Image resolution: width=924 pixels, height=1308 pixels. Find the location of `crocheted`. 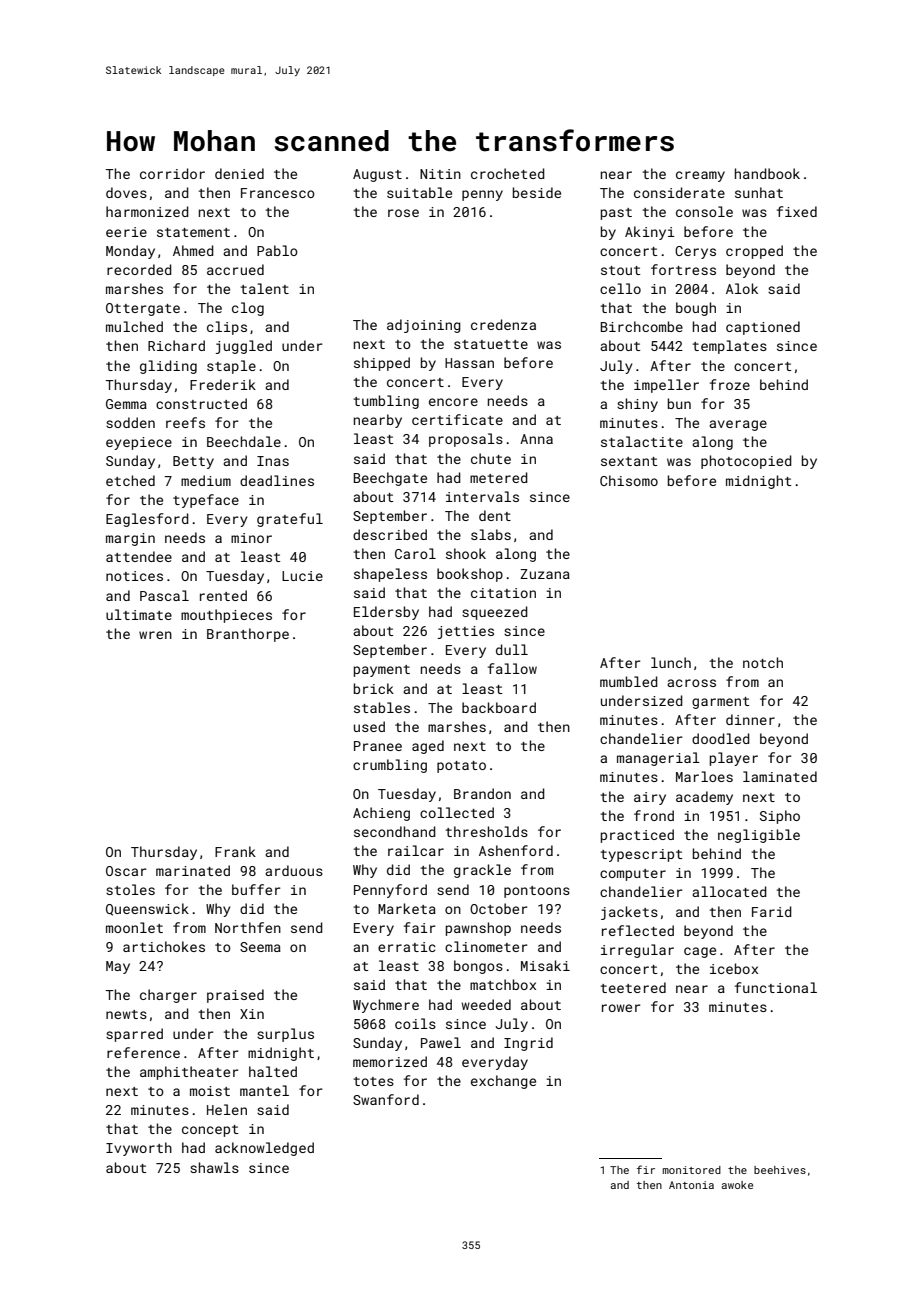

crocheted is located at coordinates (508, 173).
